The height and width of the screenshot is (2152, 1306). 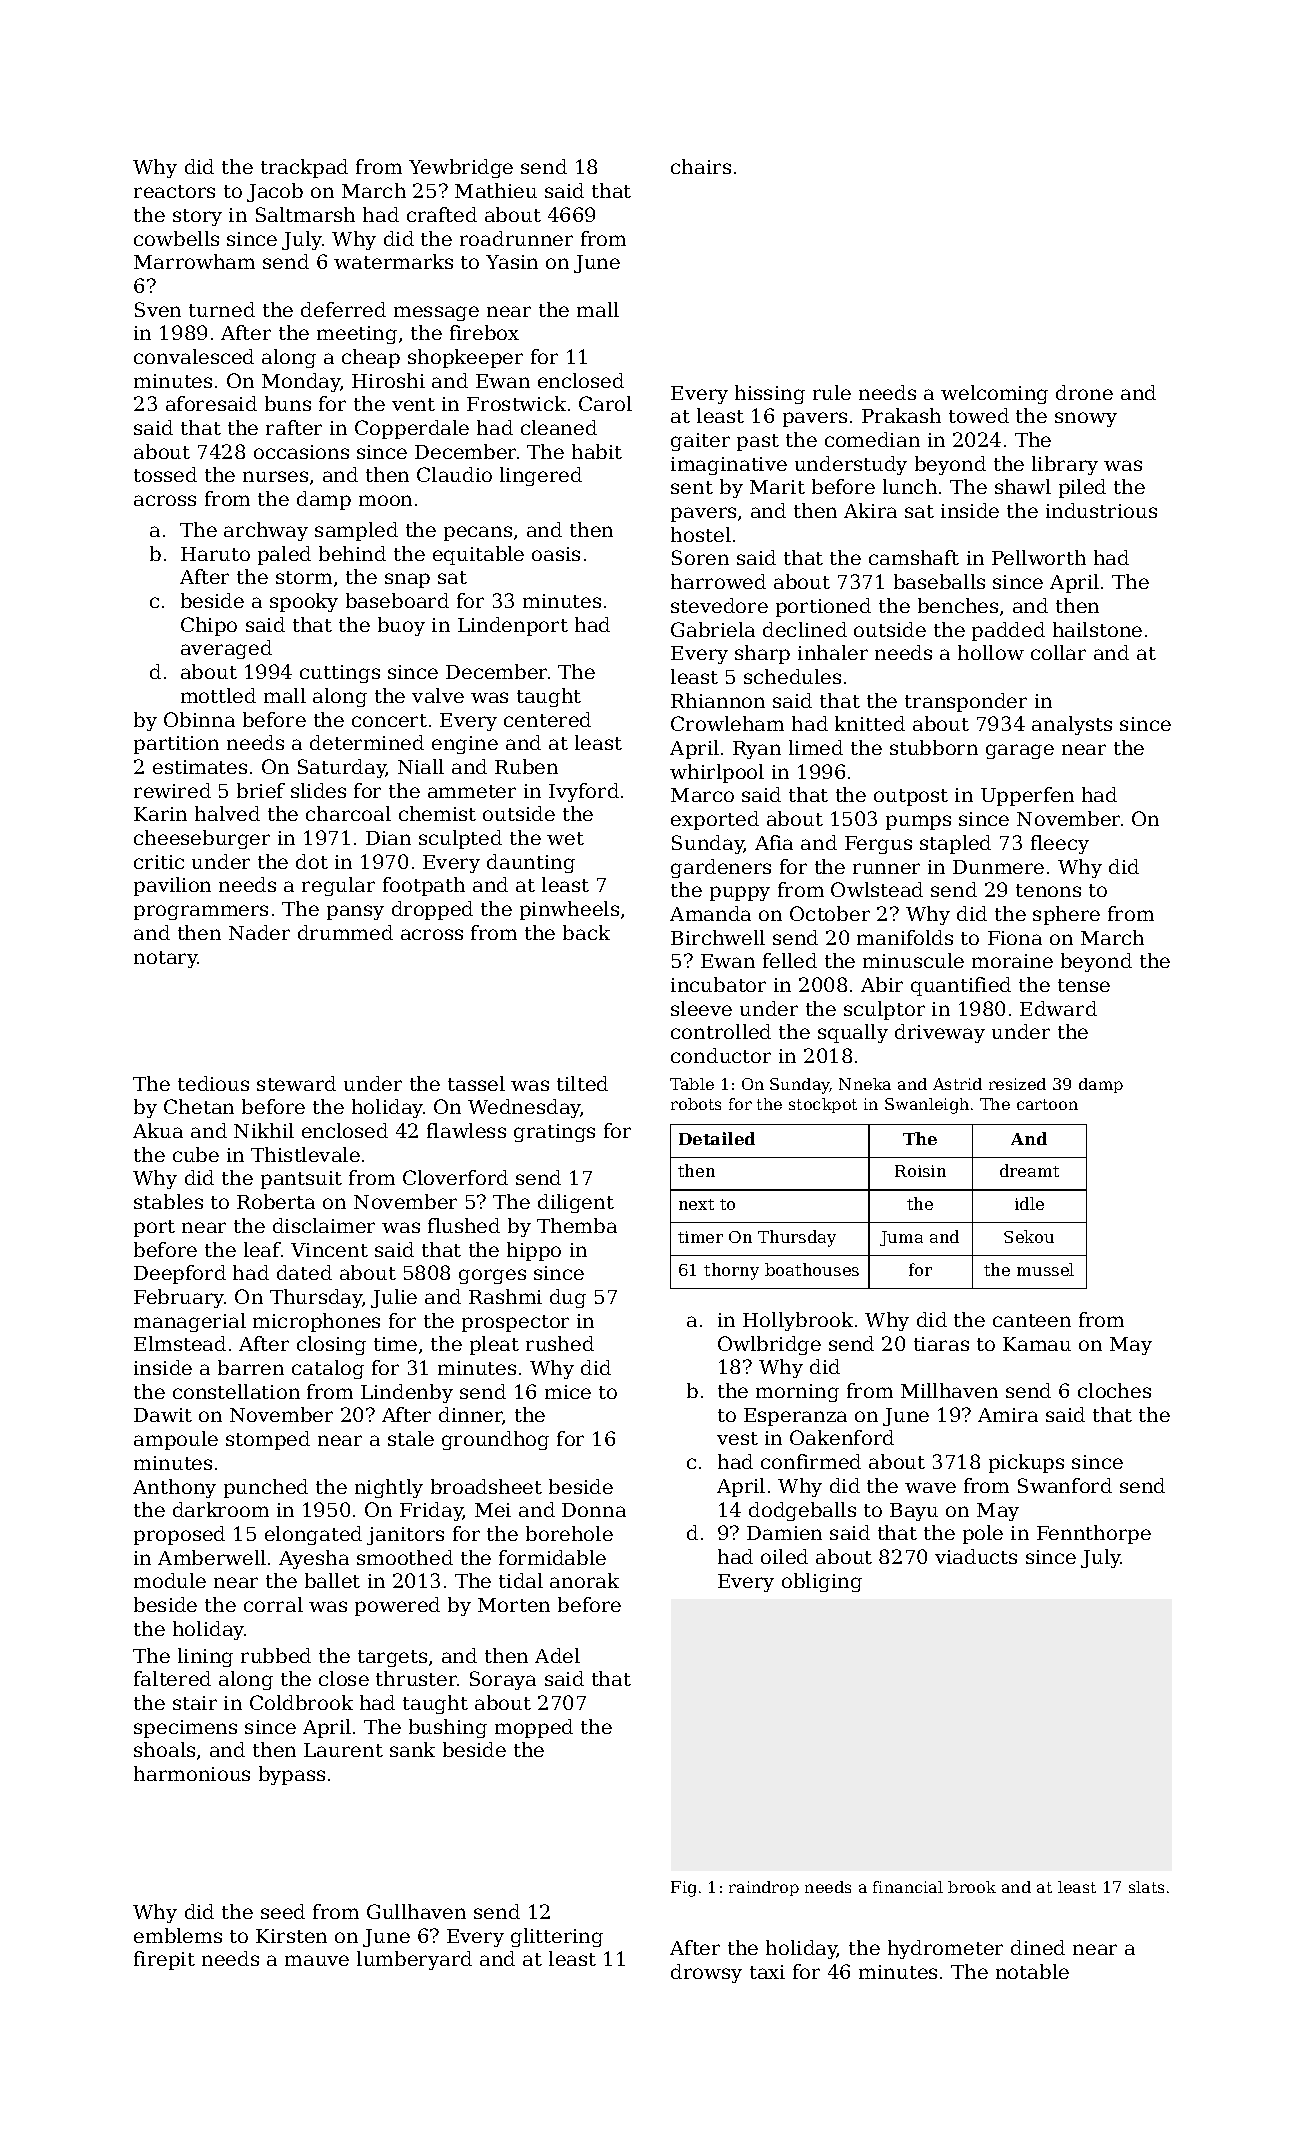 I want to click on Jacob, so click(x=275, y=192).
